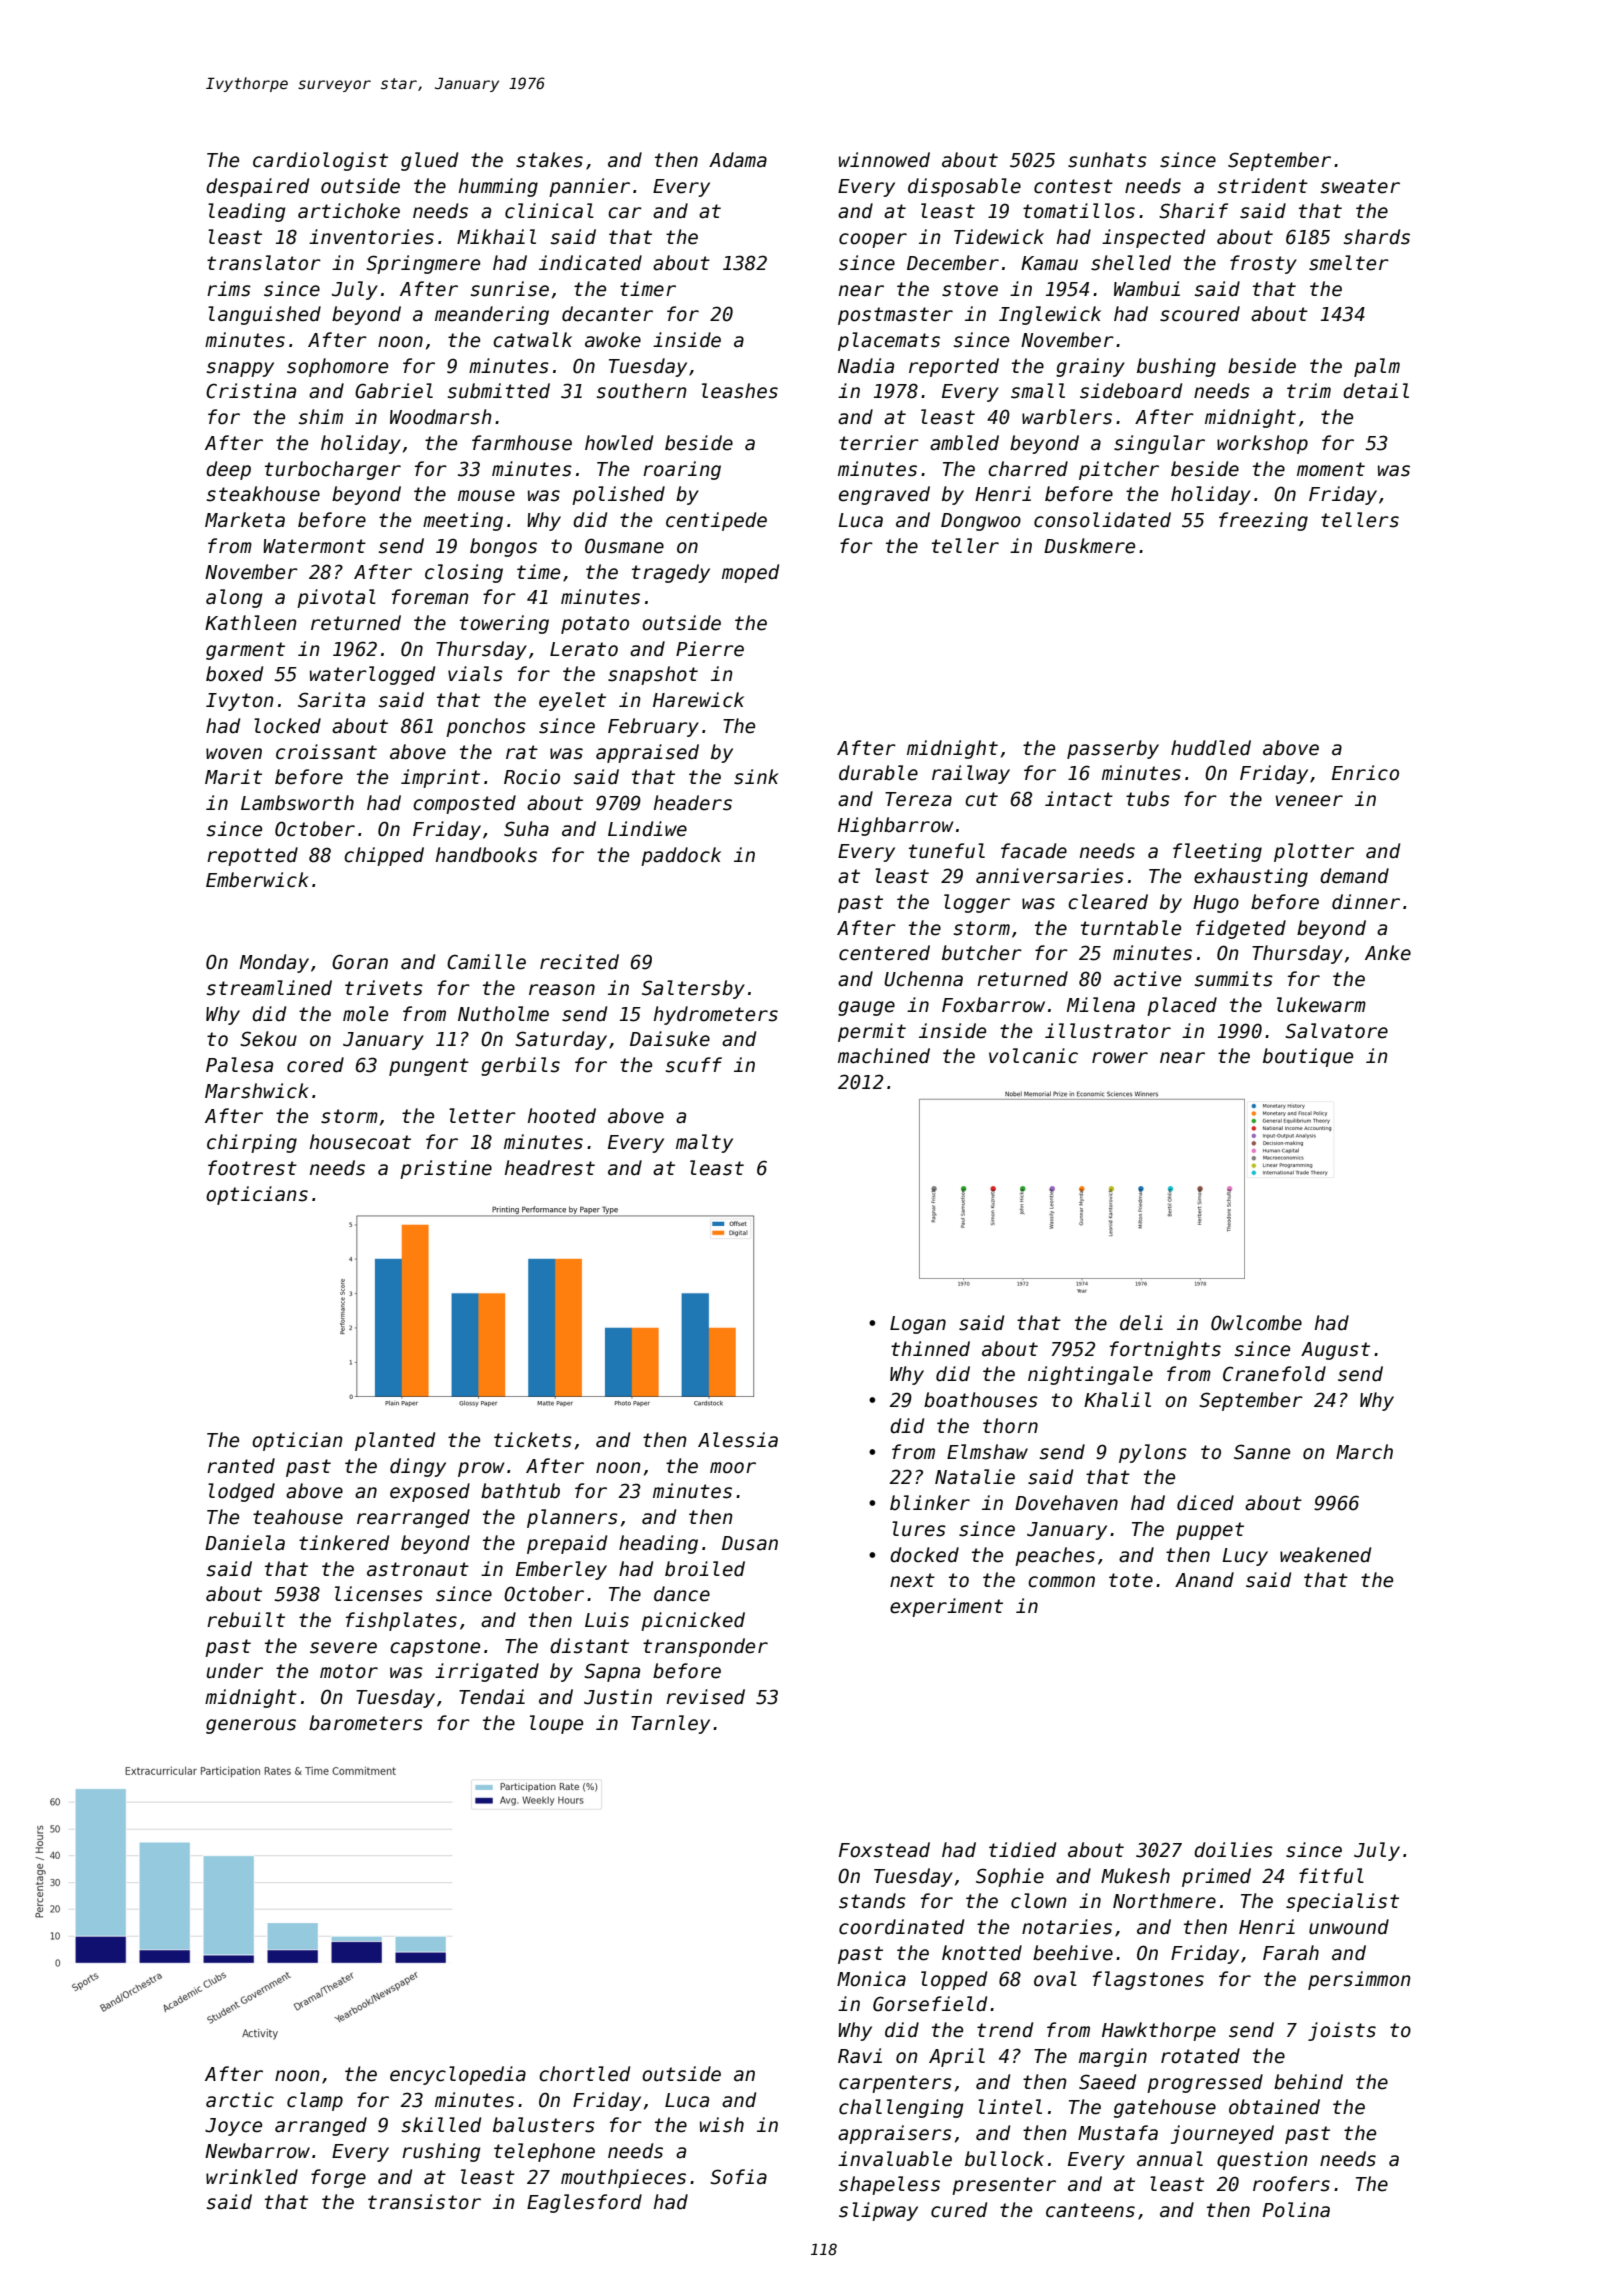 This screenshot has width=1620, height=2292. What do you see at coordinates (561, 1570) in the screenshot?
I see `Emberley` at bounding box center [561, 1570].
